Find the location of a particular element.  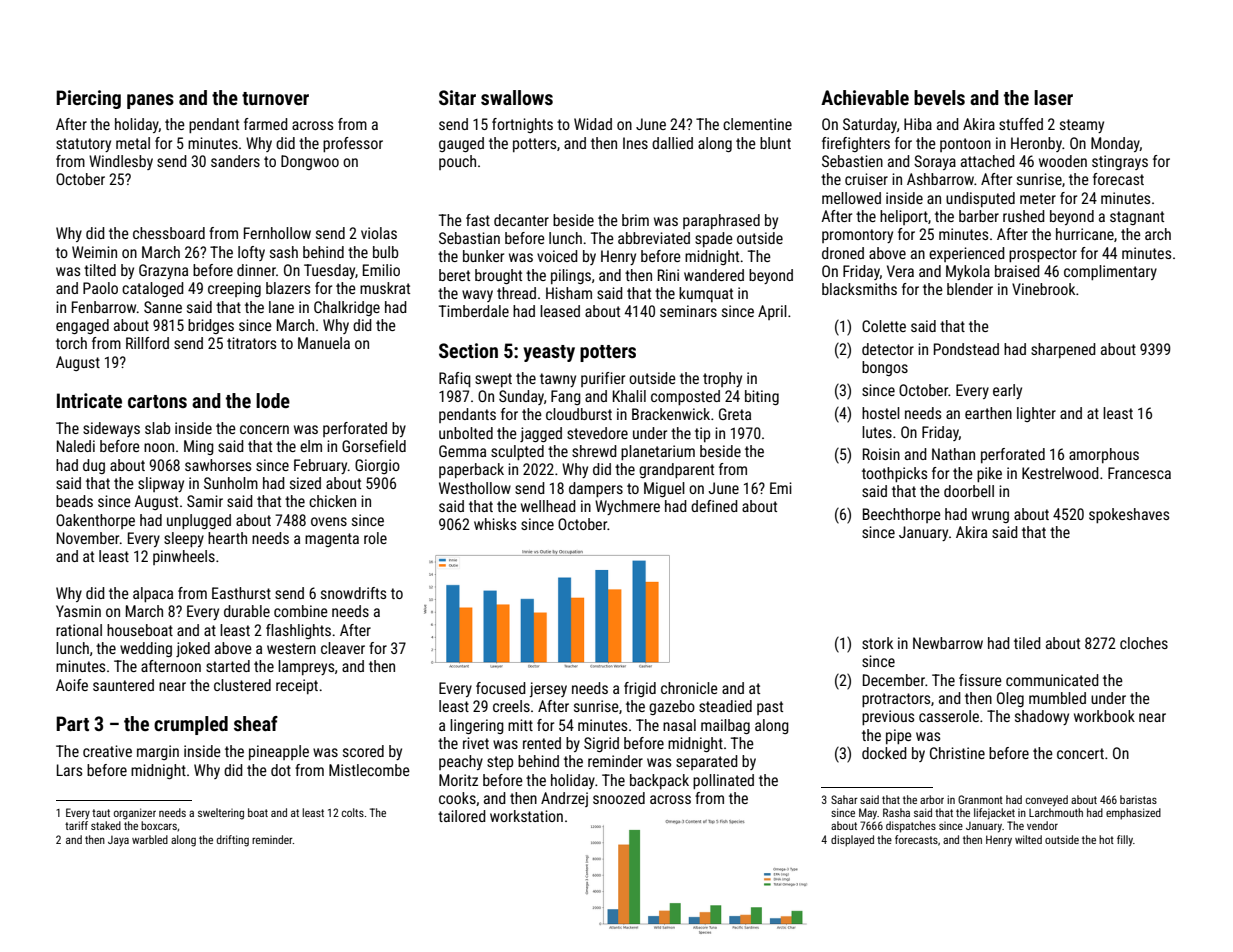

complimentary is located at coordinates (1110, 272).
